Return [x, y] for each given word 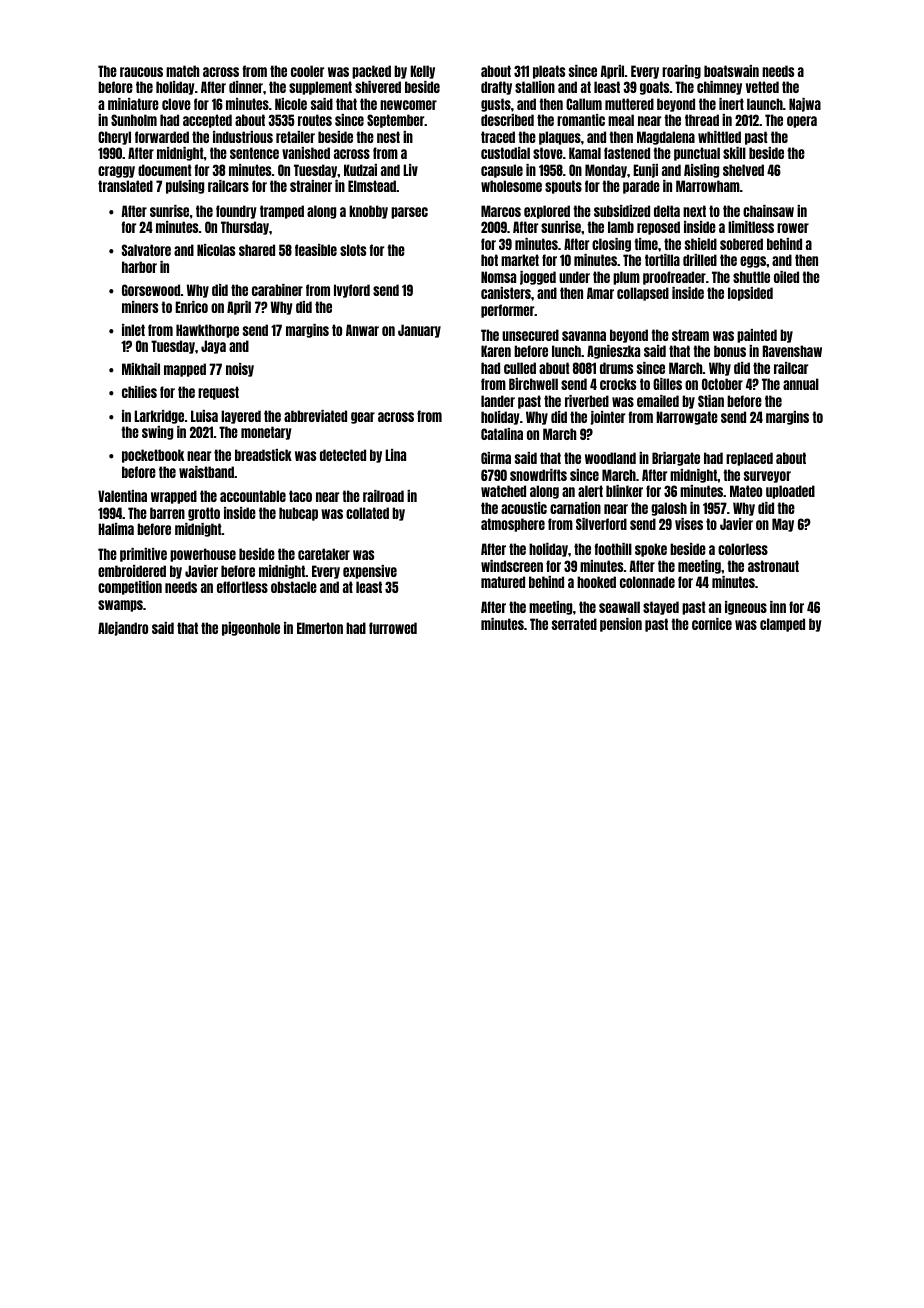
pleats [549, 72]
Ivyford [352, 291]
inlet [133, 330]
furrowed [393, 628]
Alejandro [123, 629]
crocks [618, 384]
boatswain [731, 71]
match [182, 71]
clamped [782, 625]
